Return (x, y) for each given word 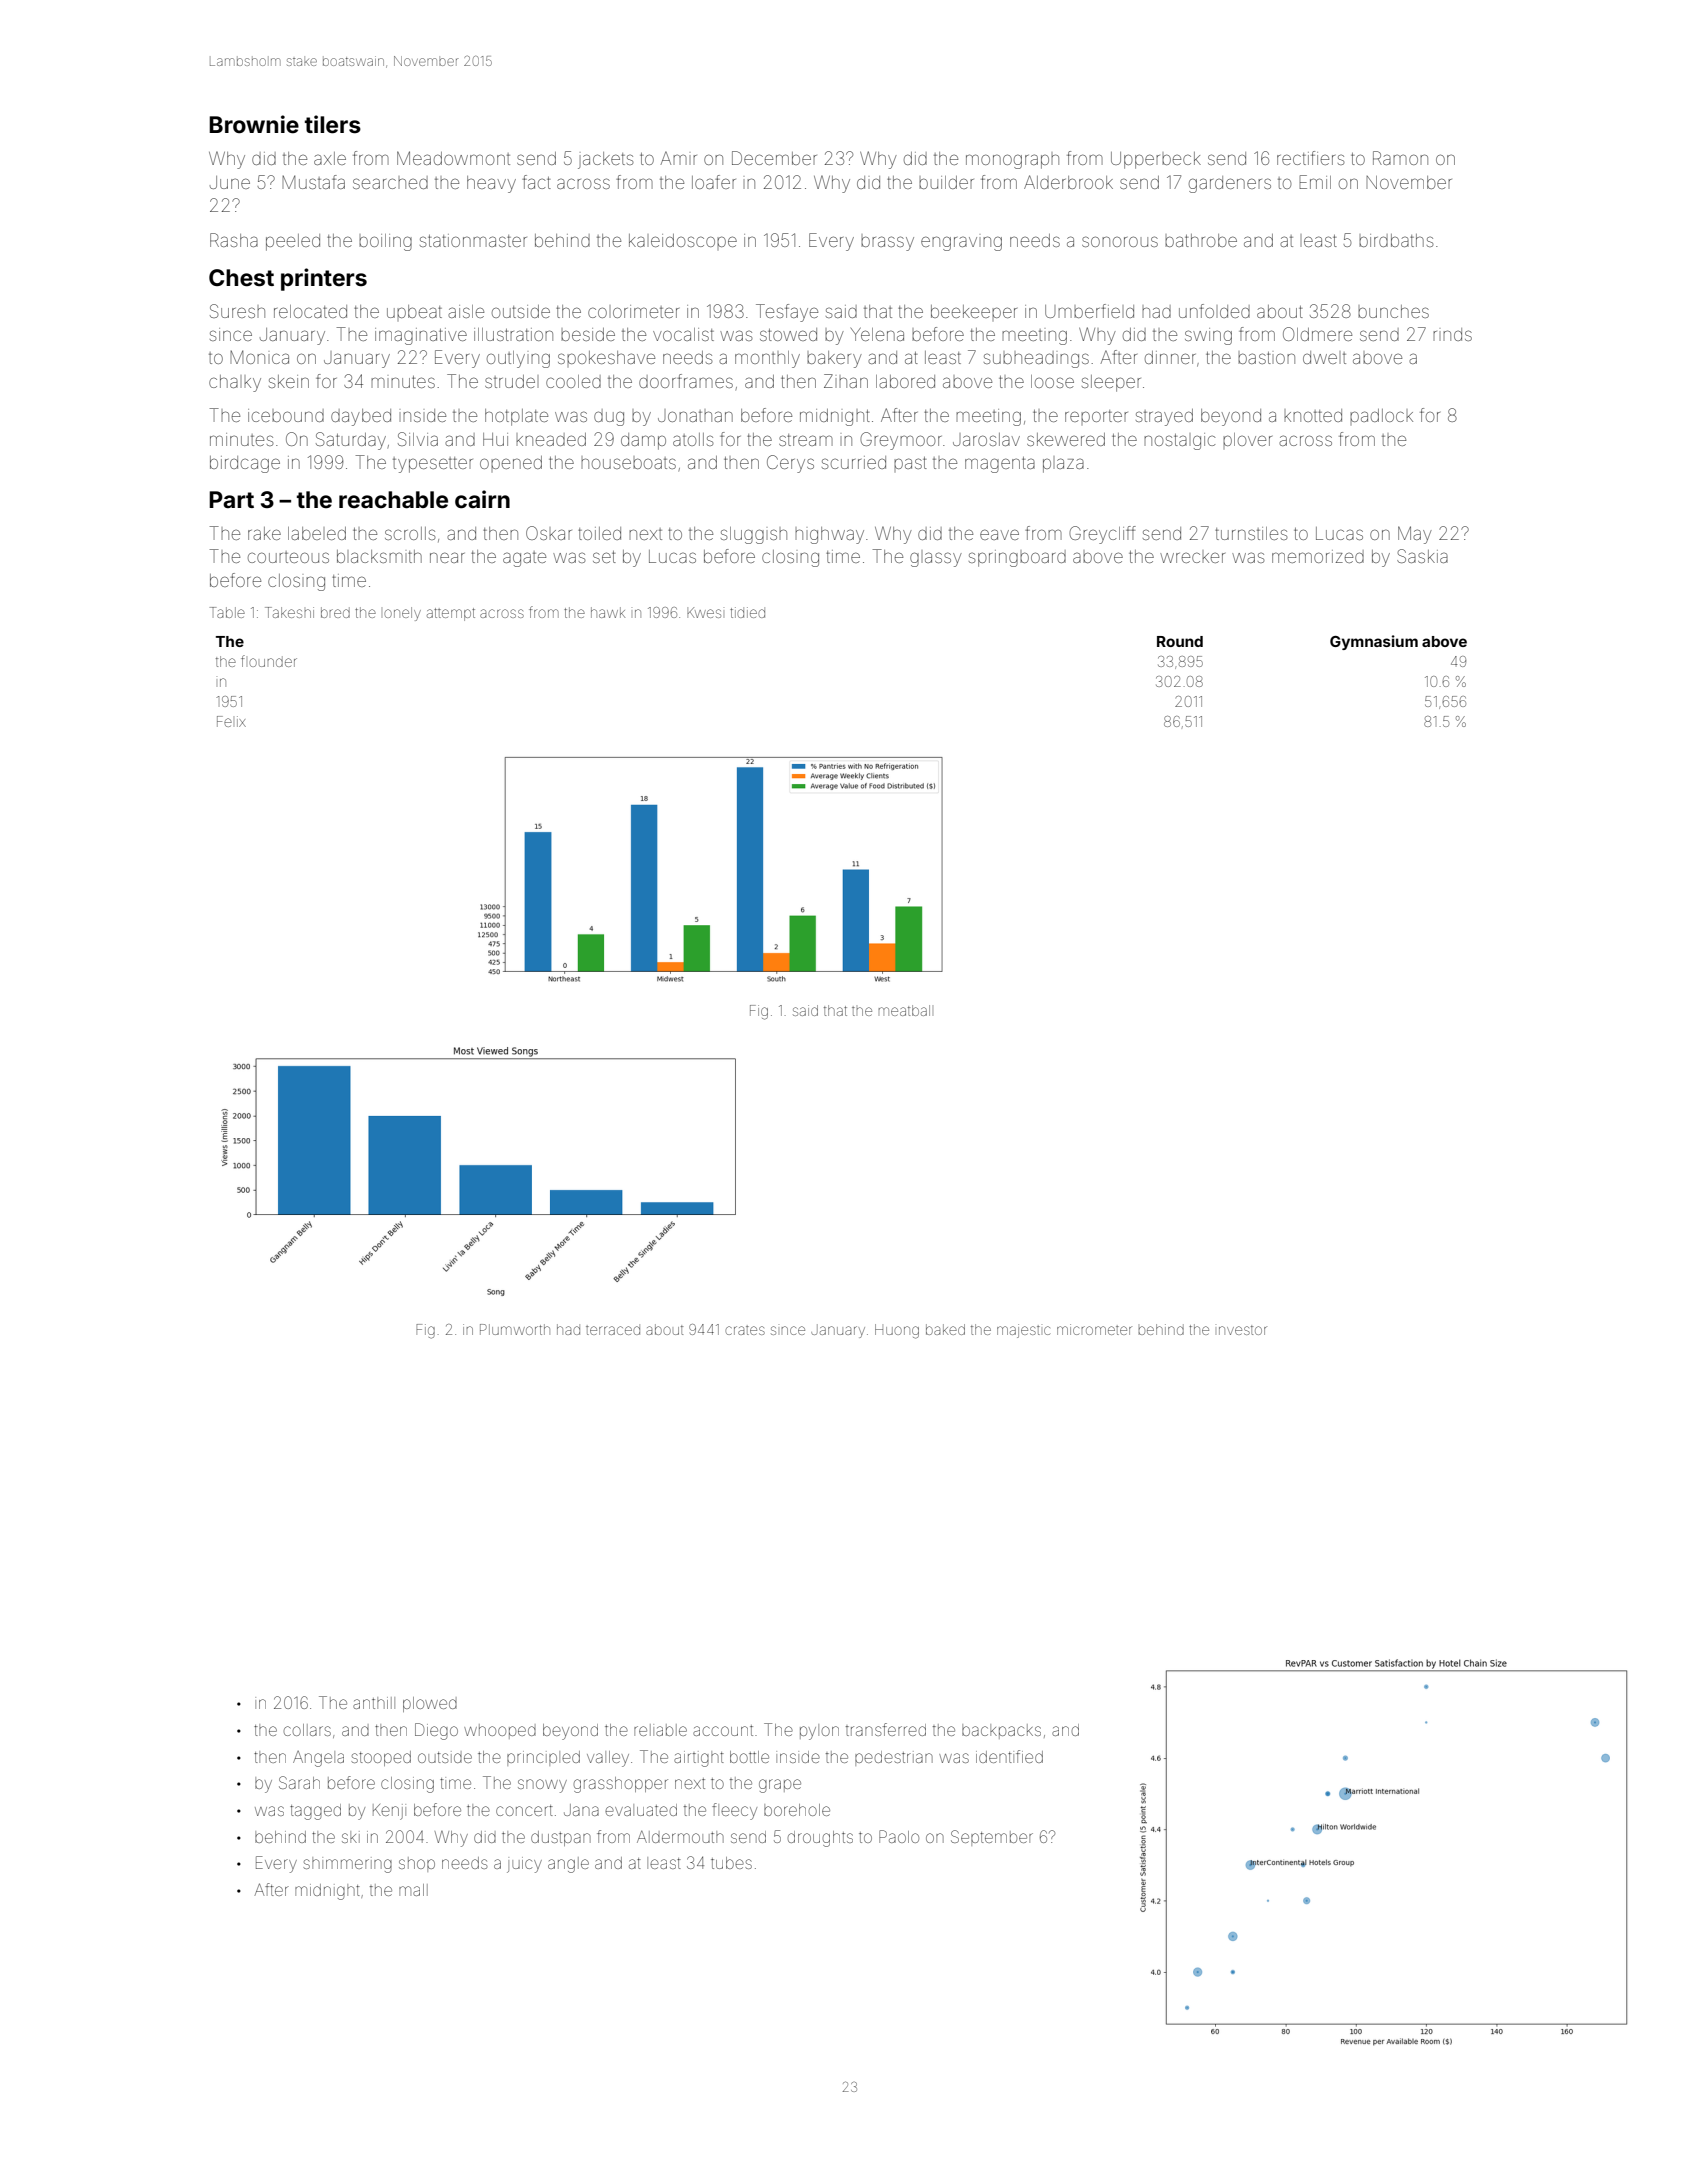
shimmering (347, 1865)
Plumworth (515, 1329)
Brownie (254, 124)
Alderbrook (1068, 182)
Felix (231, 721)
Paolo (899, 1836)
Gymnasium (1374, 642)
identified (1009, 1756)
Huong (897, 1331)
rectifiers (1311, 158)
